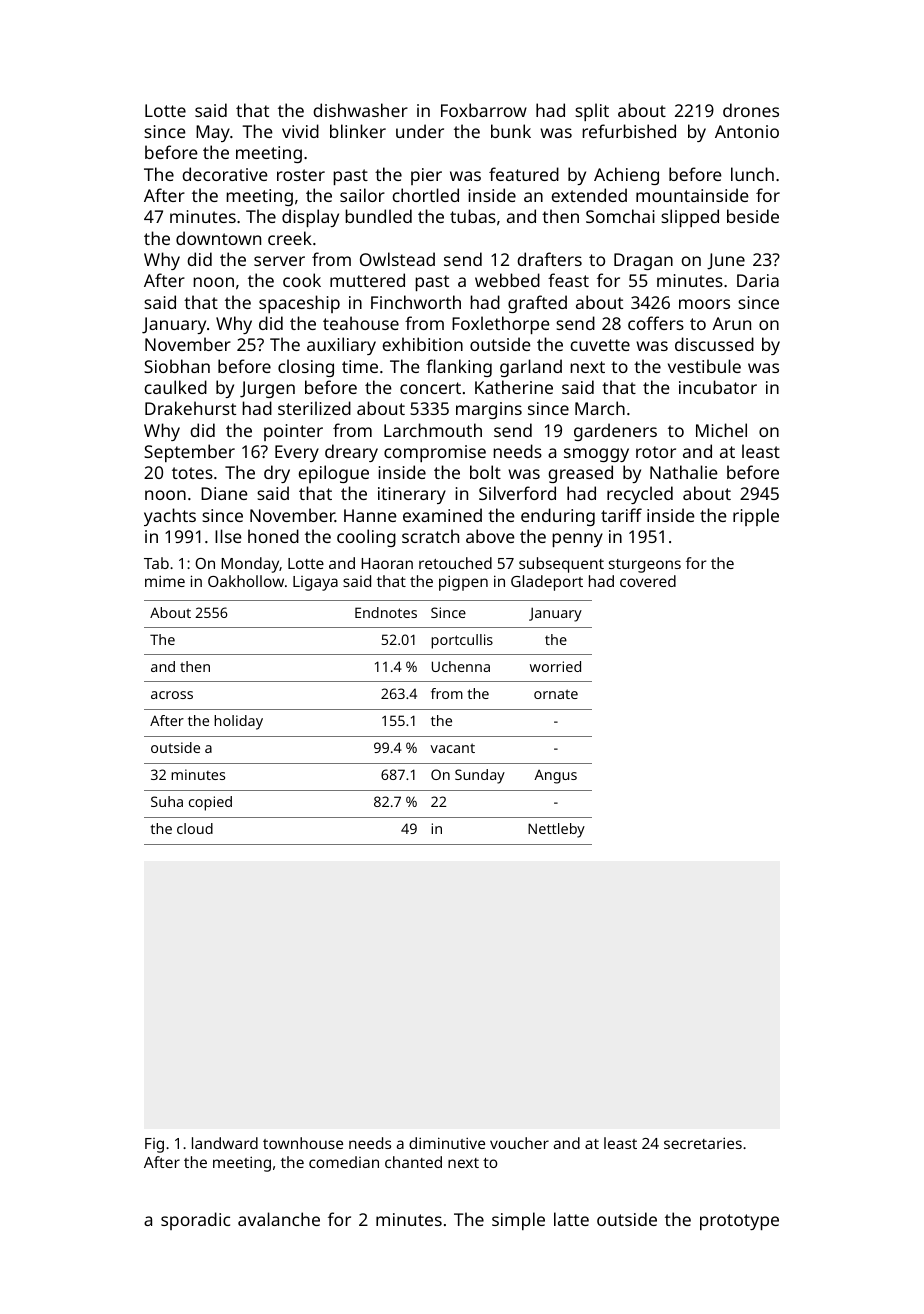 The image size is (924, 1314). I want to click on sporadic, so click(195, 1221).
